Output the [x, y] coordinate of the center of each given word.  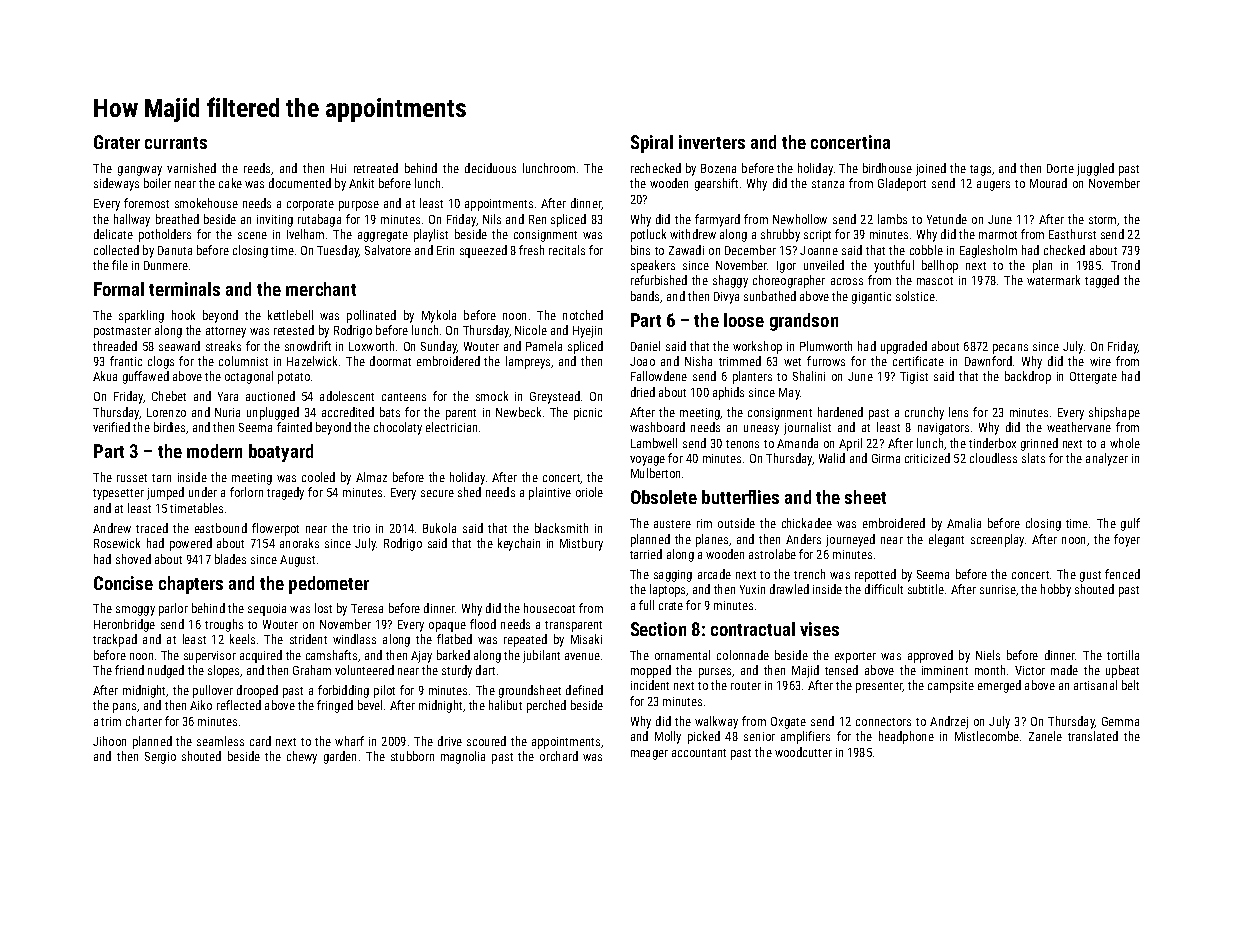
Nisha [698, 361]
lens [958, 412]
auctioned [270, 396]
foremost [146, 203]
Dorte [1060, 168]
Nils [492, 219]
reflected [239, 705]
